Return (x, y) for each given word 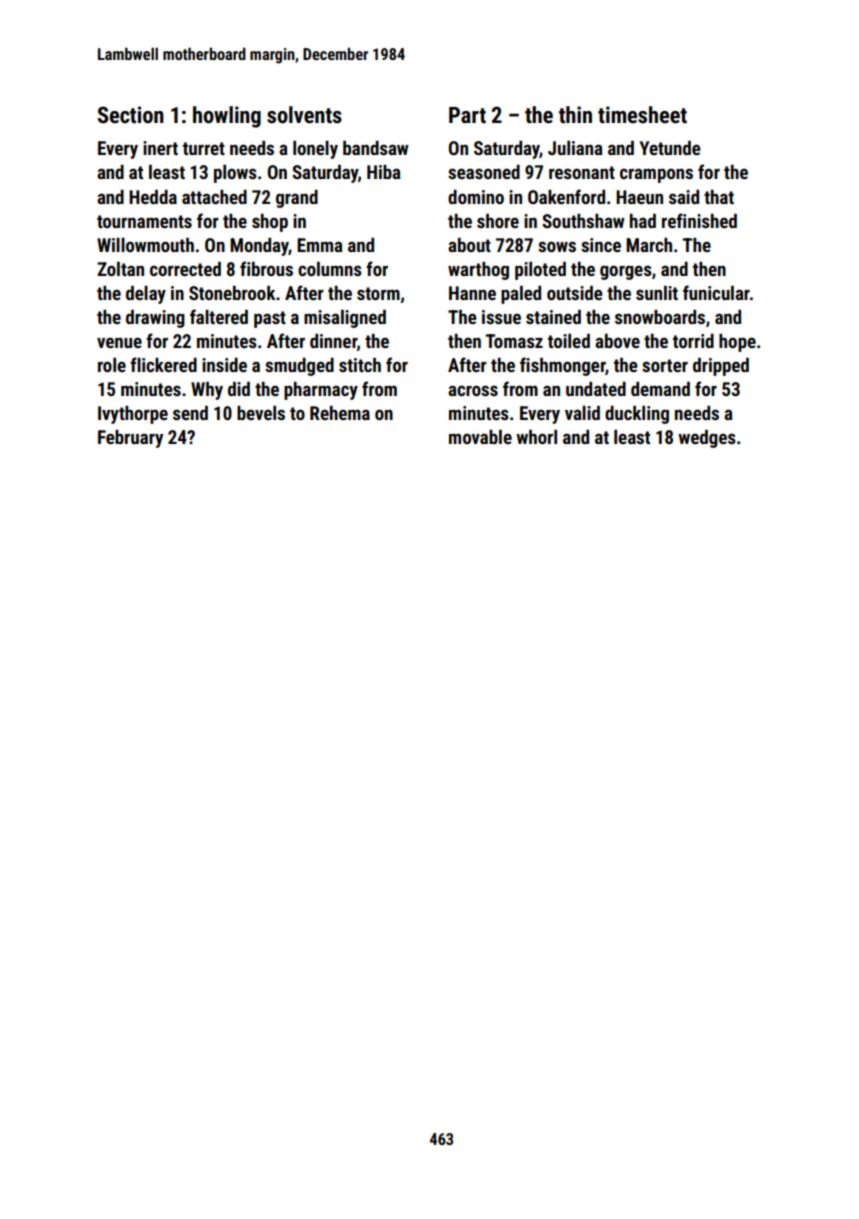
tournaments (144, 221)
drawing (155, 319)
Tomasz (514, 341)
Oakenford (566, 196)
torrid (693, 341)
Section (131, 115)
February (130, 439)
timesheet (642, 115)
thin (575, 115)
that (719, 197)
